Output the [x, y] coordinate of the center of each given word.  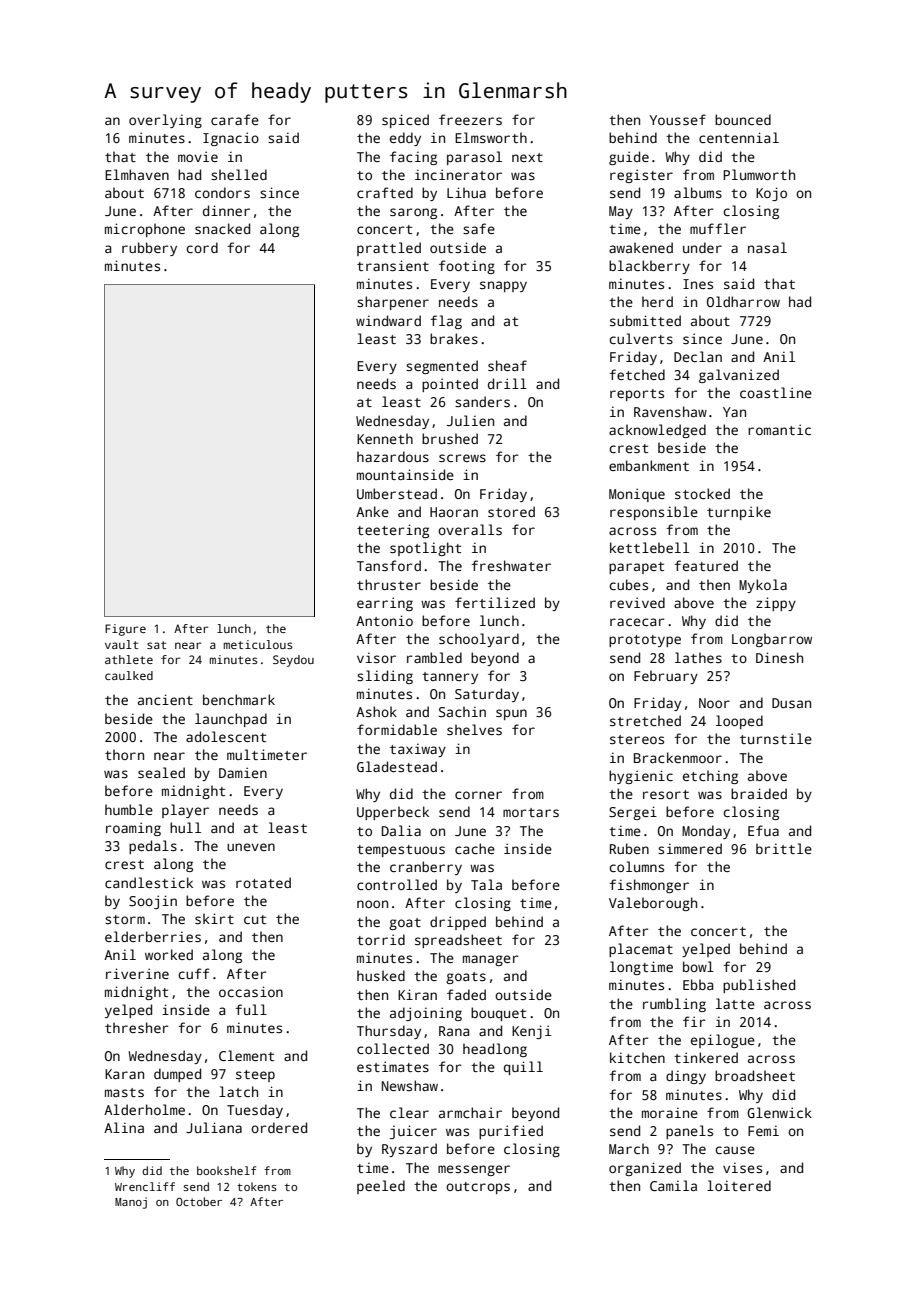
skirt [214, 918]
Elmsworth [491, 137]
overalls [470, 529]
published [759, 986]
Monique [637, 495]
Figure [125, 630]
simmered [690, 848]
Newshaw [410, 1085]
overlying [165, 121]
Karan [124, 1074]
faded [466, 994]
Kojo [771, 194]
